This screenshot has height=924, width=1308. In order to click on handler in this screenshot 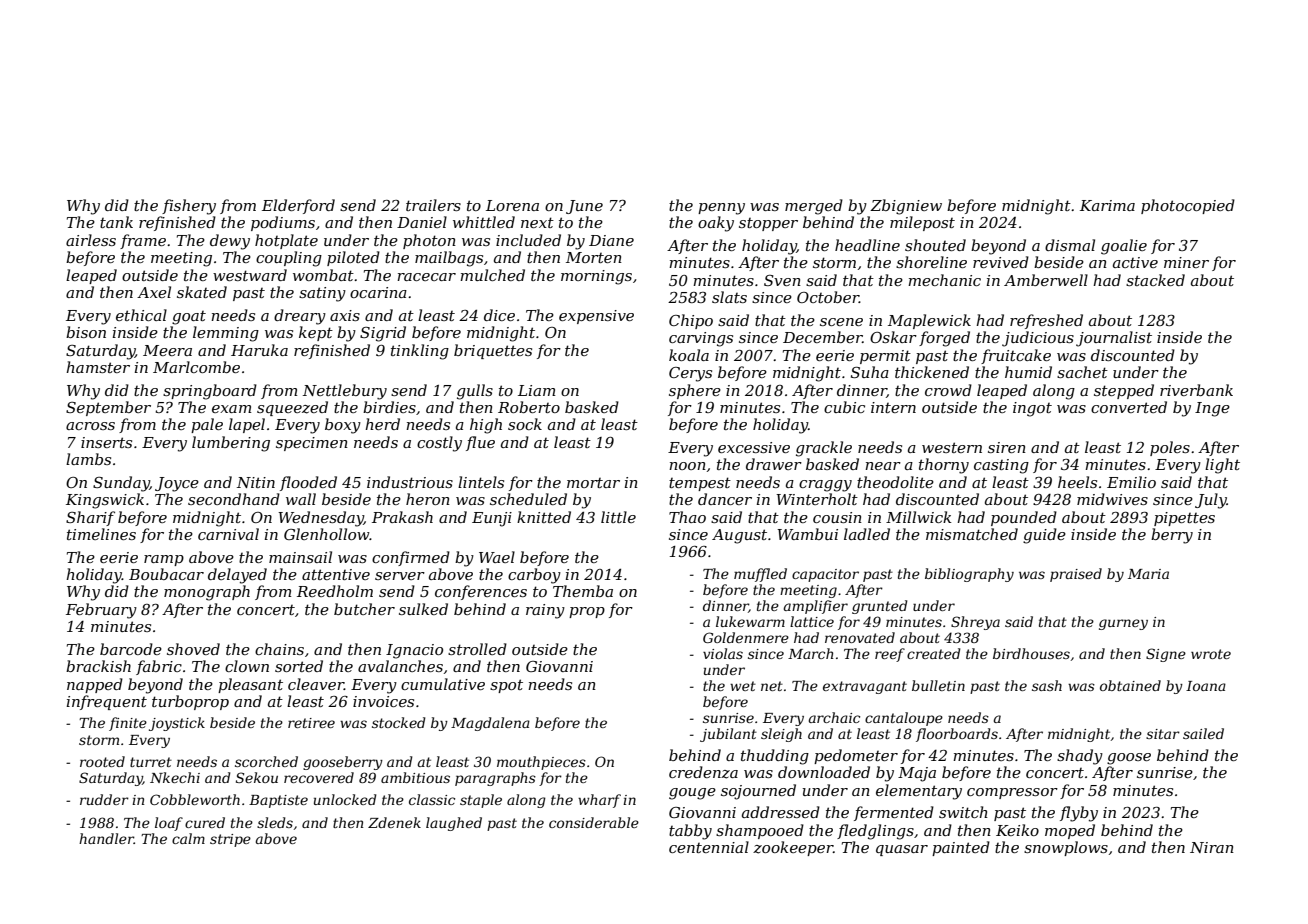, I will do `click(106, 838)`.
